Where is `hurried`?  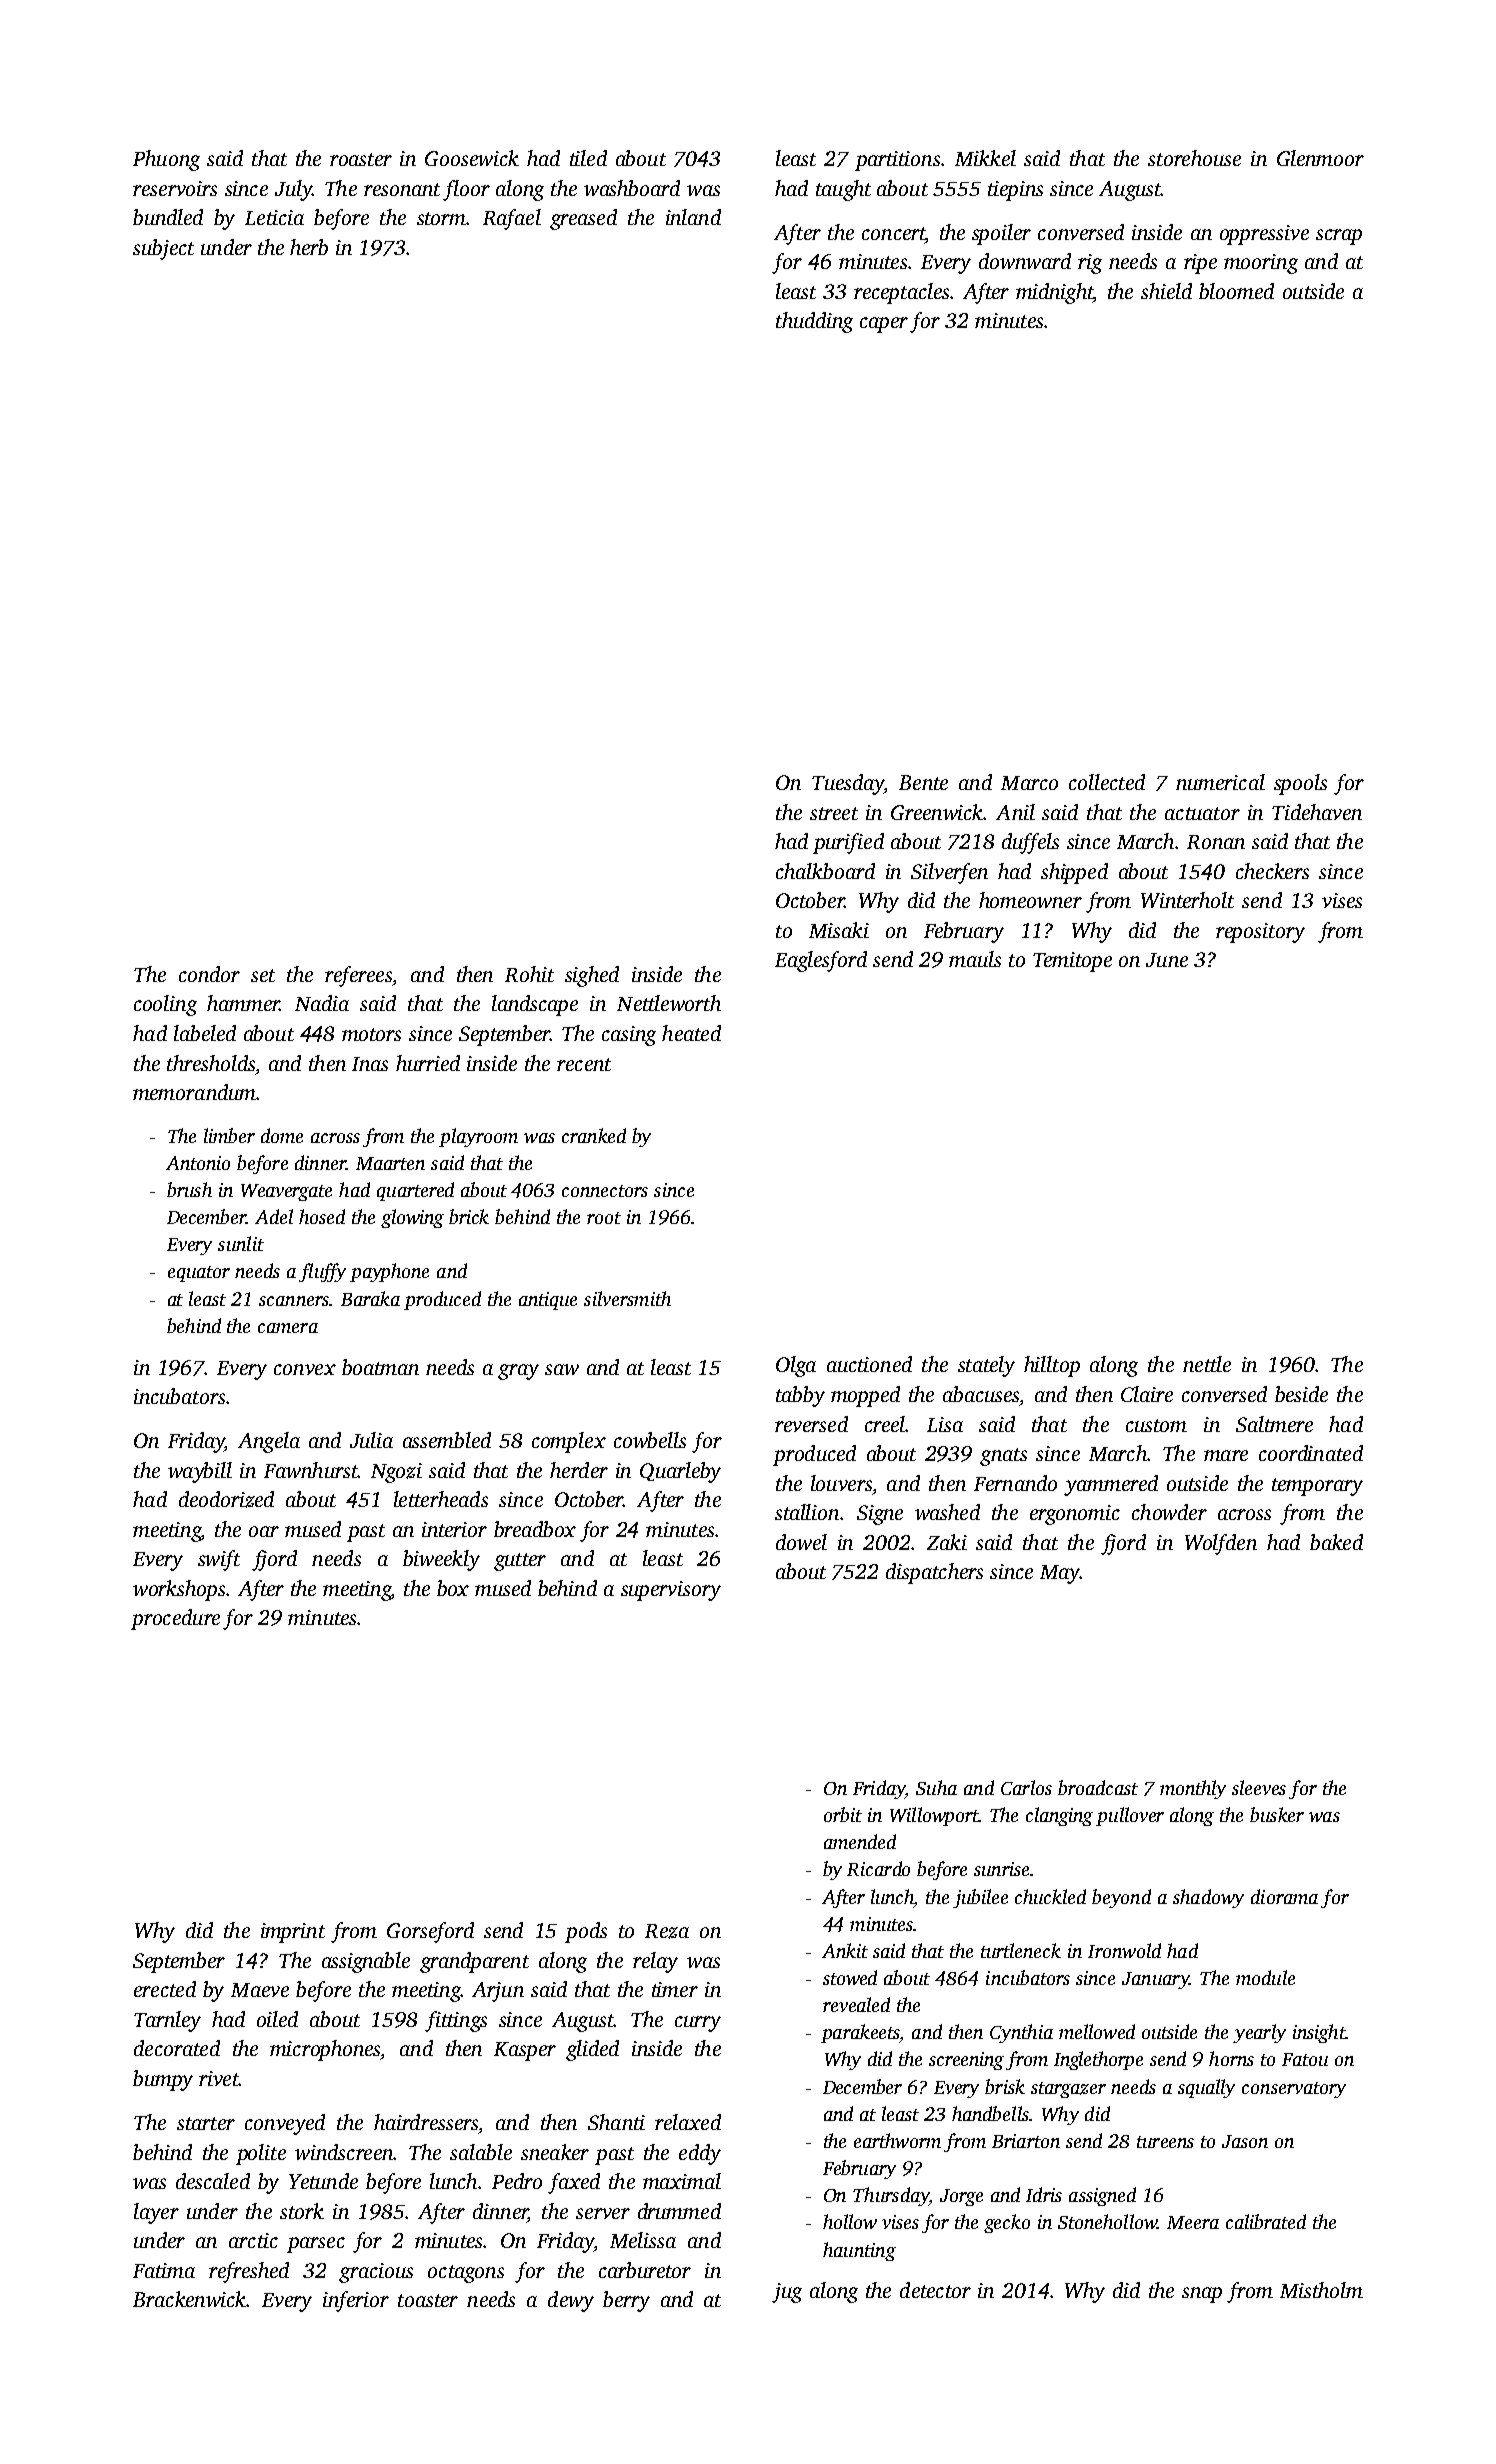
hurried is located at coordinates (428, 1063).
